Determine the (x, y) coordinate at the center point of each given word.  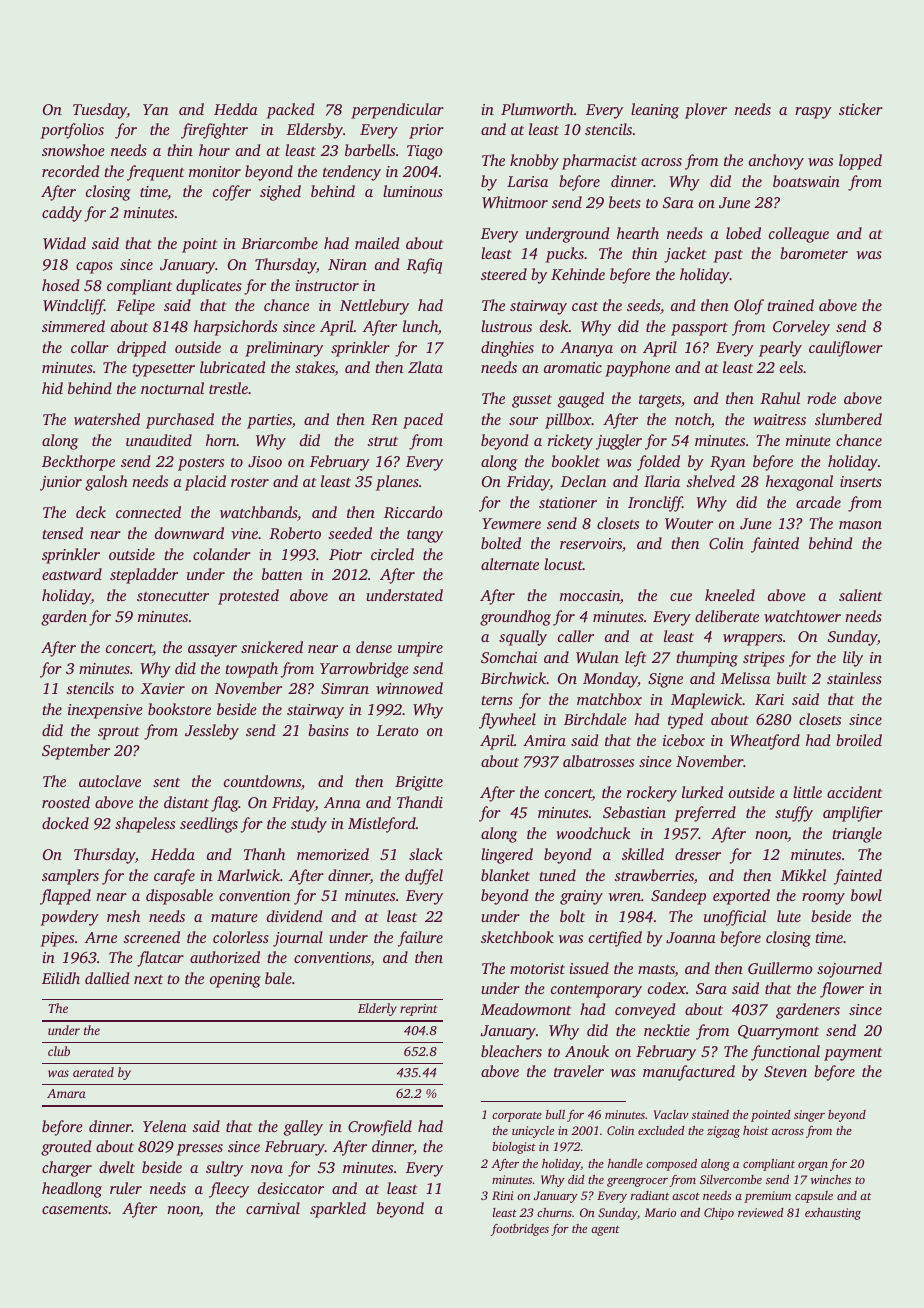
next (148, 979)
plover (706, 111)
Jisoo (265, 461)
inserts (861, 481)
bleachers (511, 1051)
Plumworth (537, 109)
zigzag (723, 1132)
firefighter (214, 131)
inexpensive (105, 711)
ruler (126, 1188)
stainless (854, 678)
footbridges (520, 1230)
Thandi (420, 802)
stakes (315, 368)
